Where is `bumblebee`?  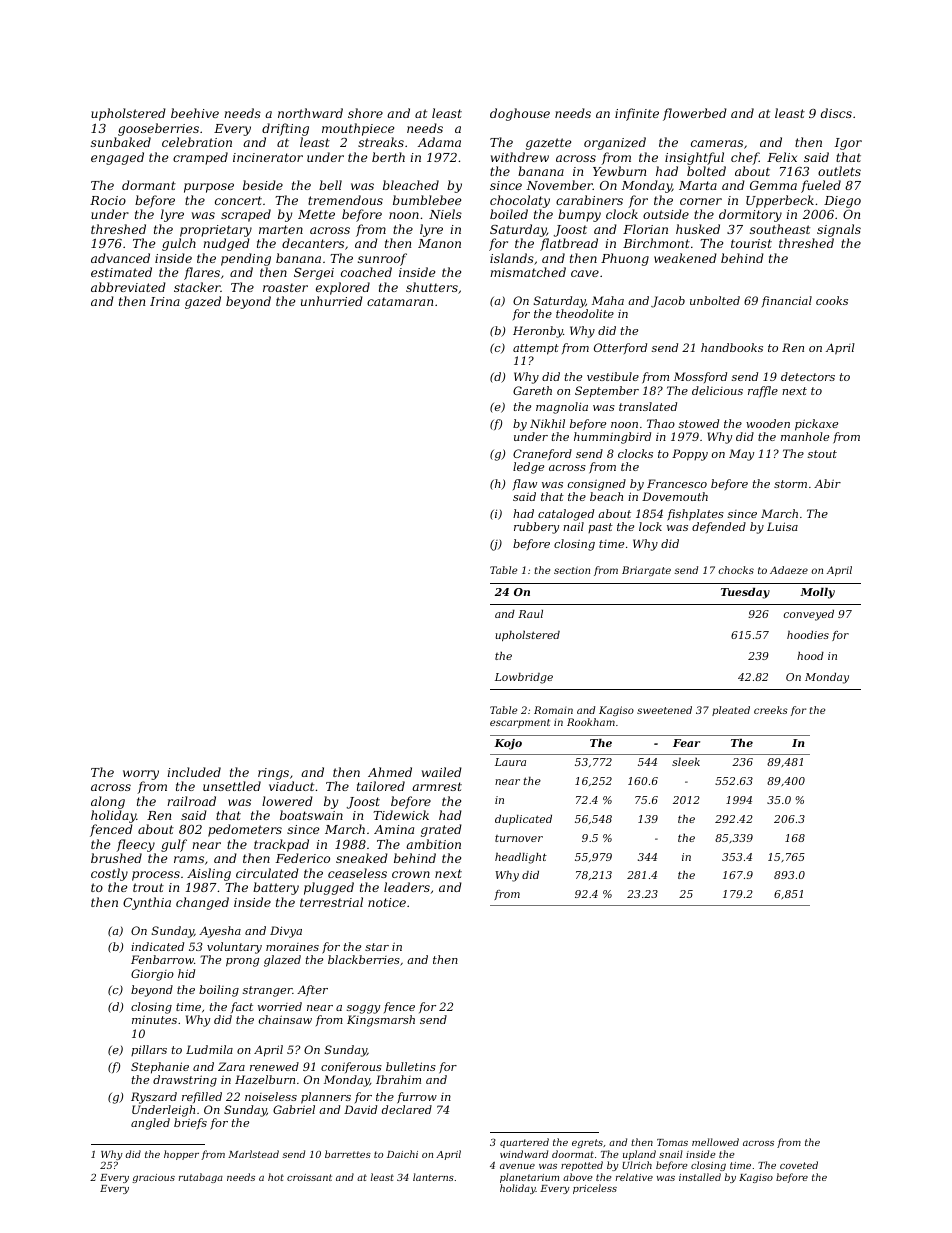 bumblebee is located at coordinates (427, 200).
